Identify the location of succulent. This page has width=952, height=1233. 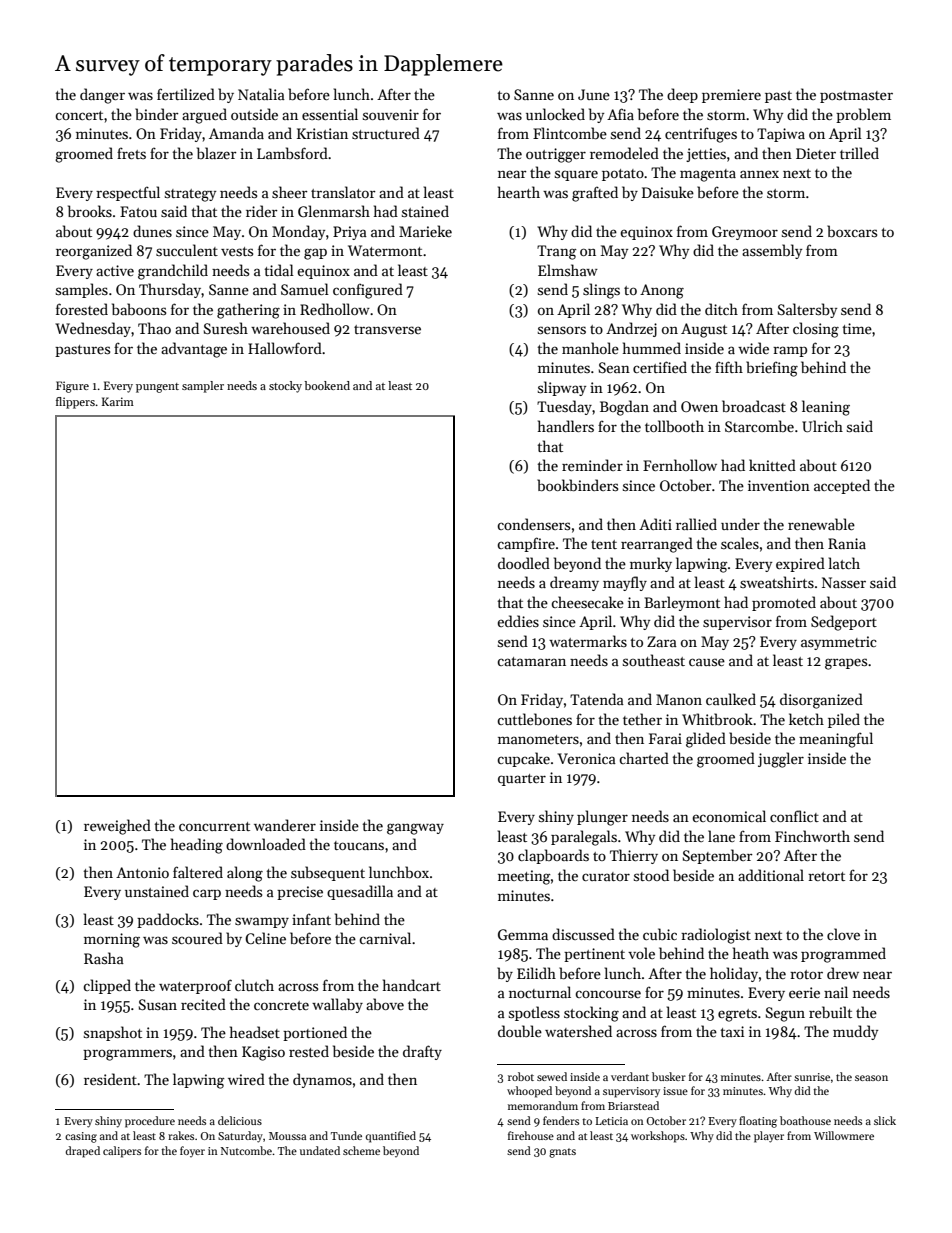
(187, 250).
